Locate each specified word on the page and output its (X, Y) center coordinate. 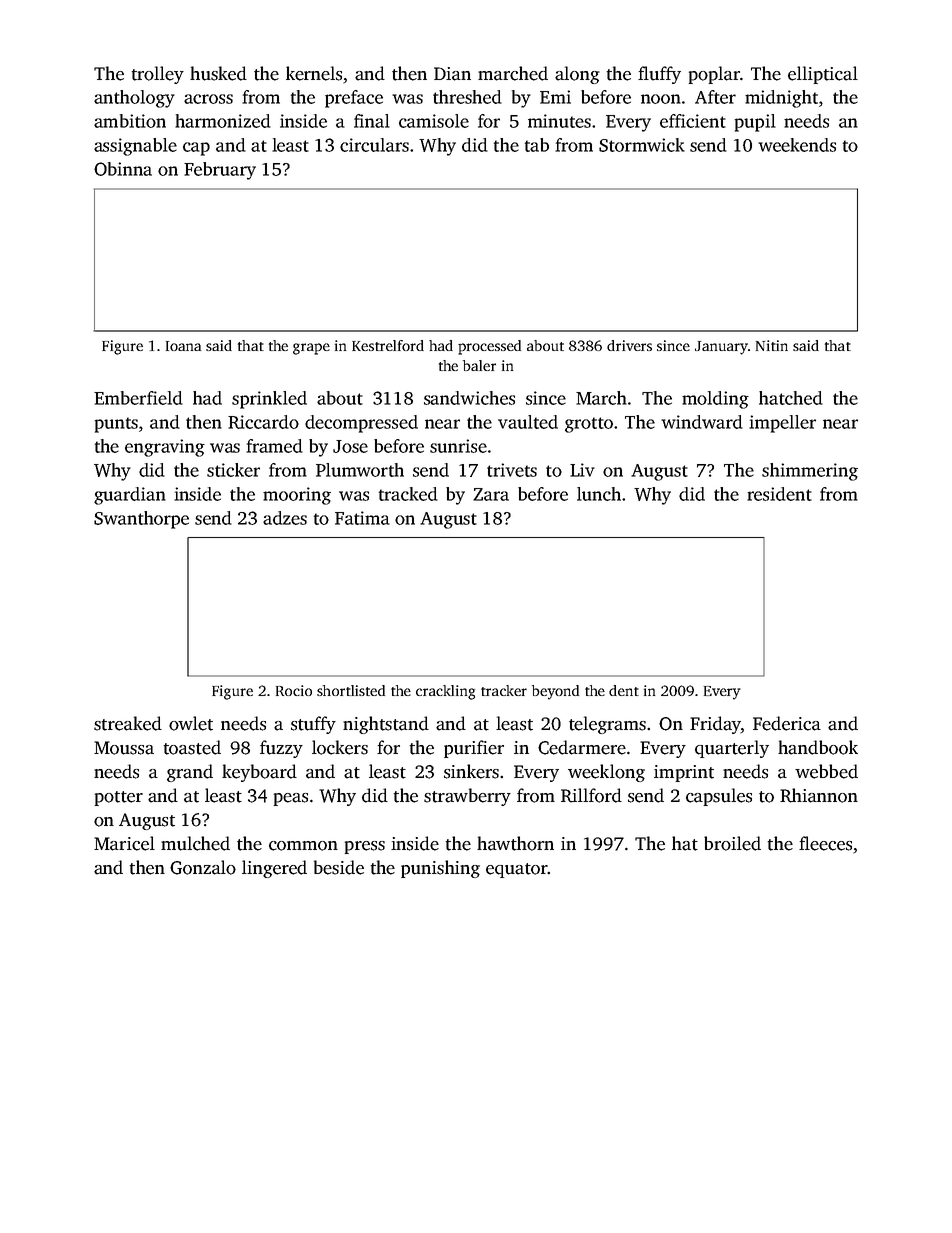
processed (489, 347)
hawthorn (515, 843)
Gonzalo (203, 867)
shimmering (810, 472)
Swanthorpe (141, 520)
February (220, 171)
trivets (512, 470)
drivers (629, 345)
